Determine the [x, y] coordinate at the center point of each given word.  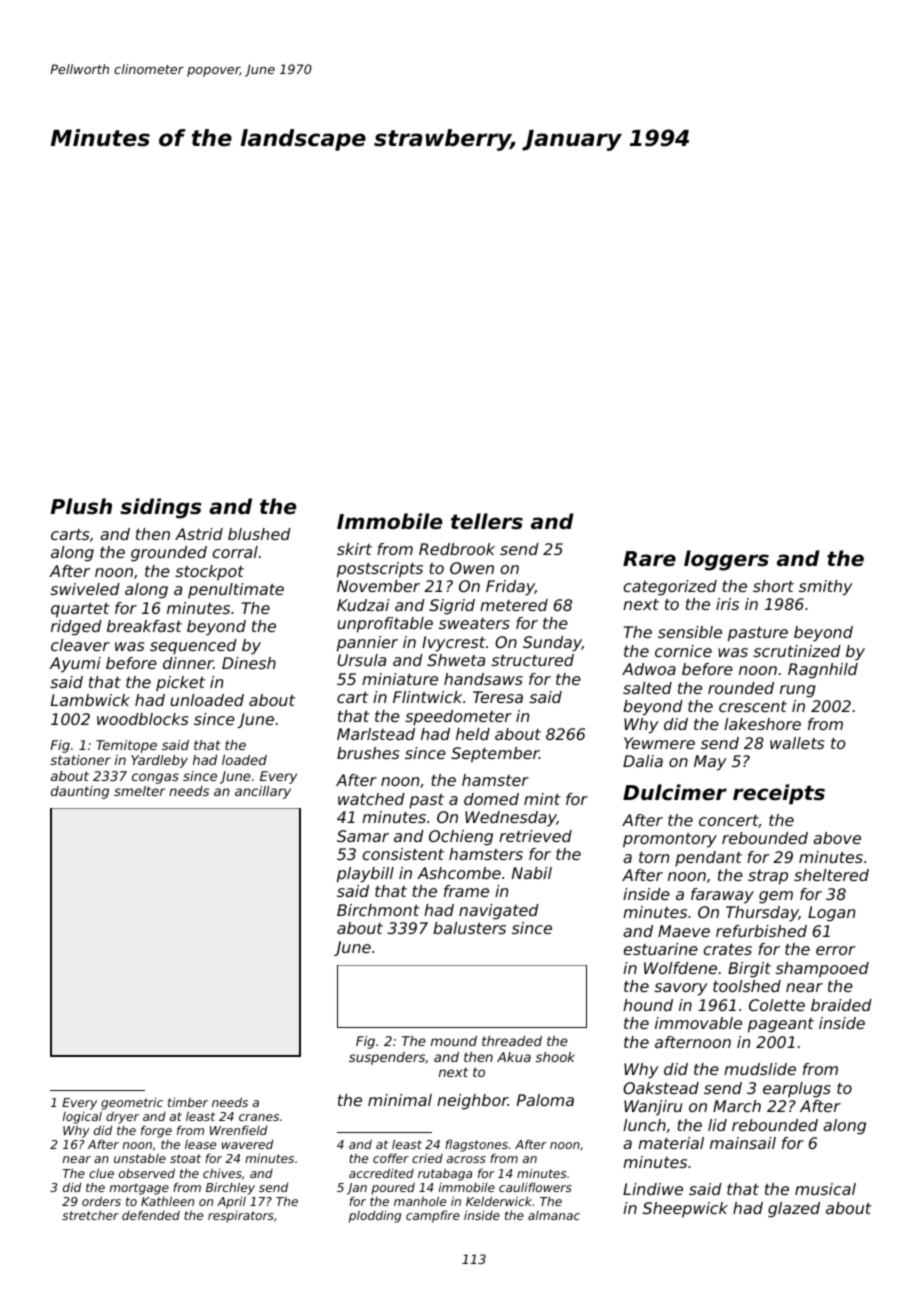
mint [542, 799]
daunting [80, 792]
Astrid [199, 534]
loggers [726, 560]
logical [82, 1117]
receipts [779, 794]
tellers [487, 521]
